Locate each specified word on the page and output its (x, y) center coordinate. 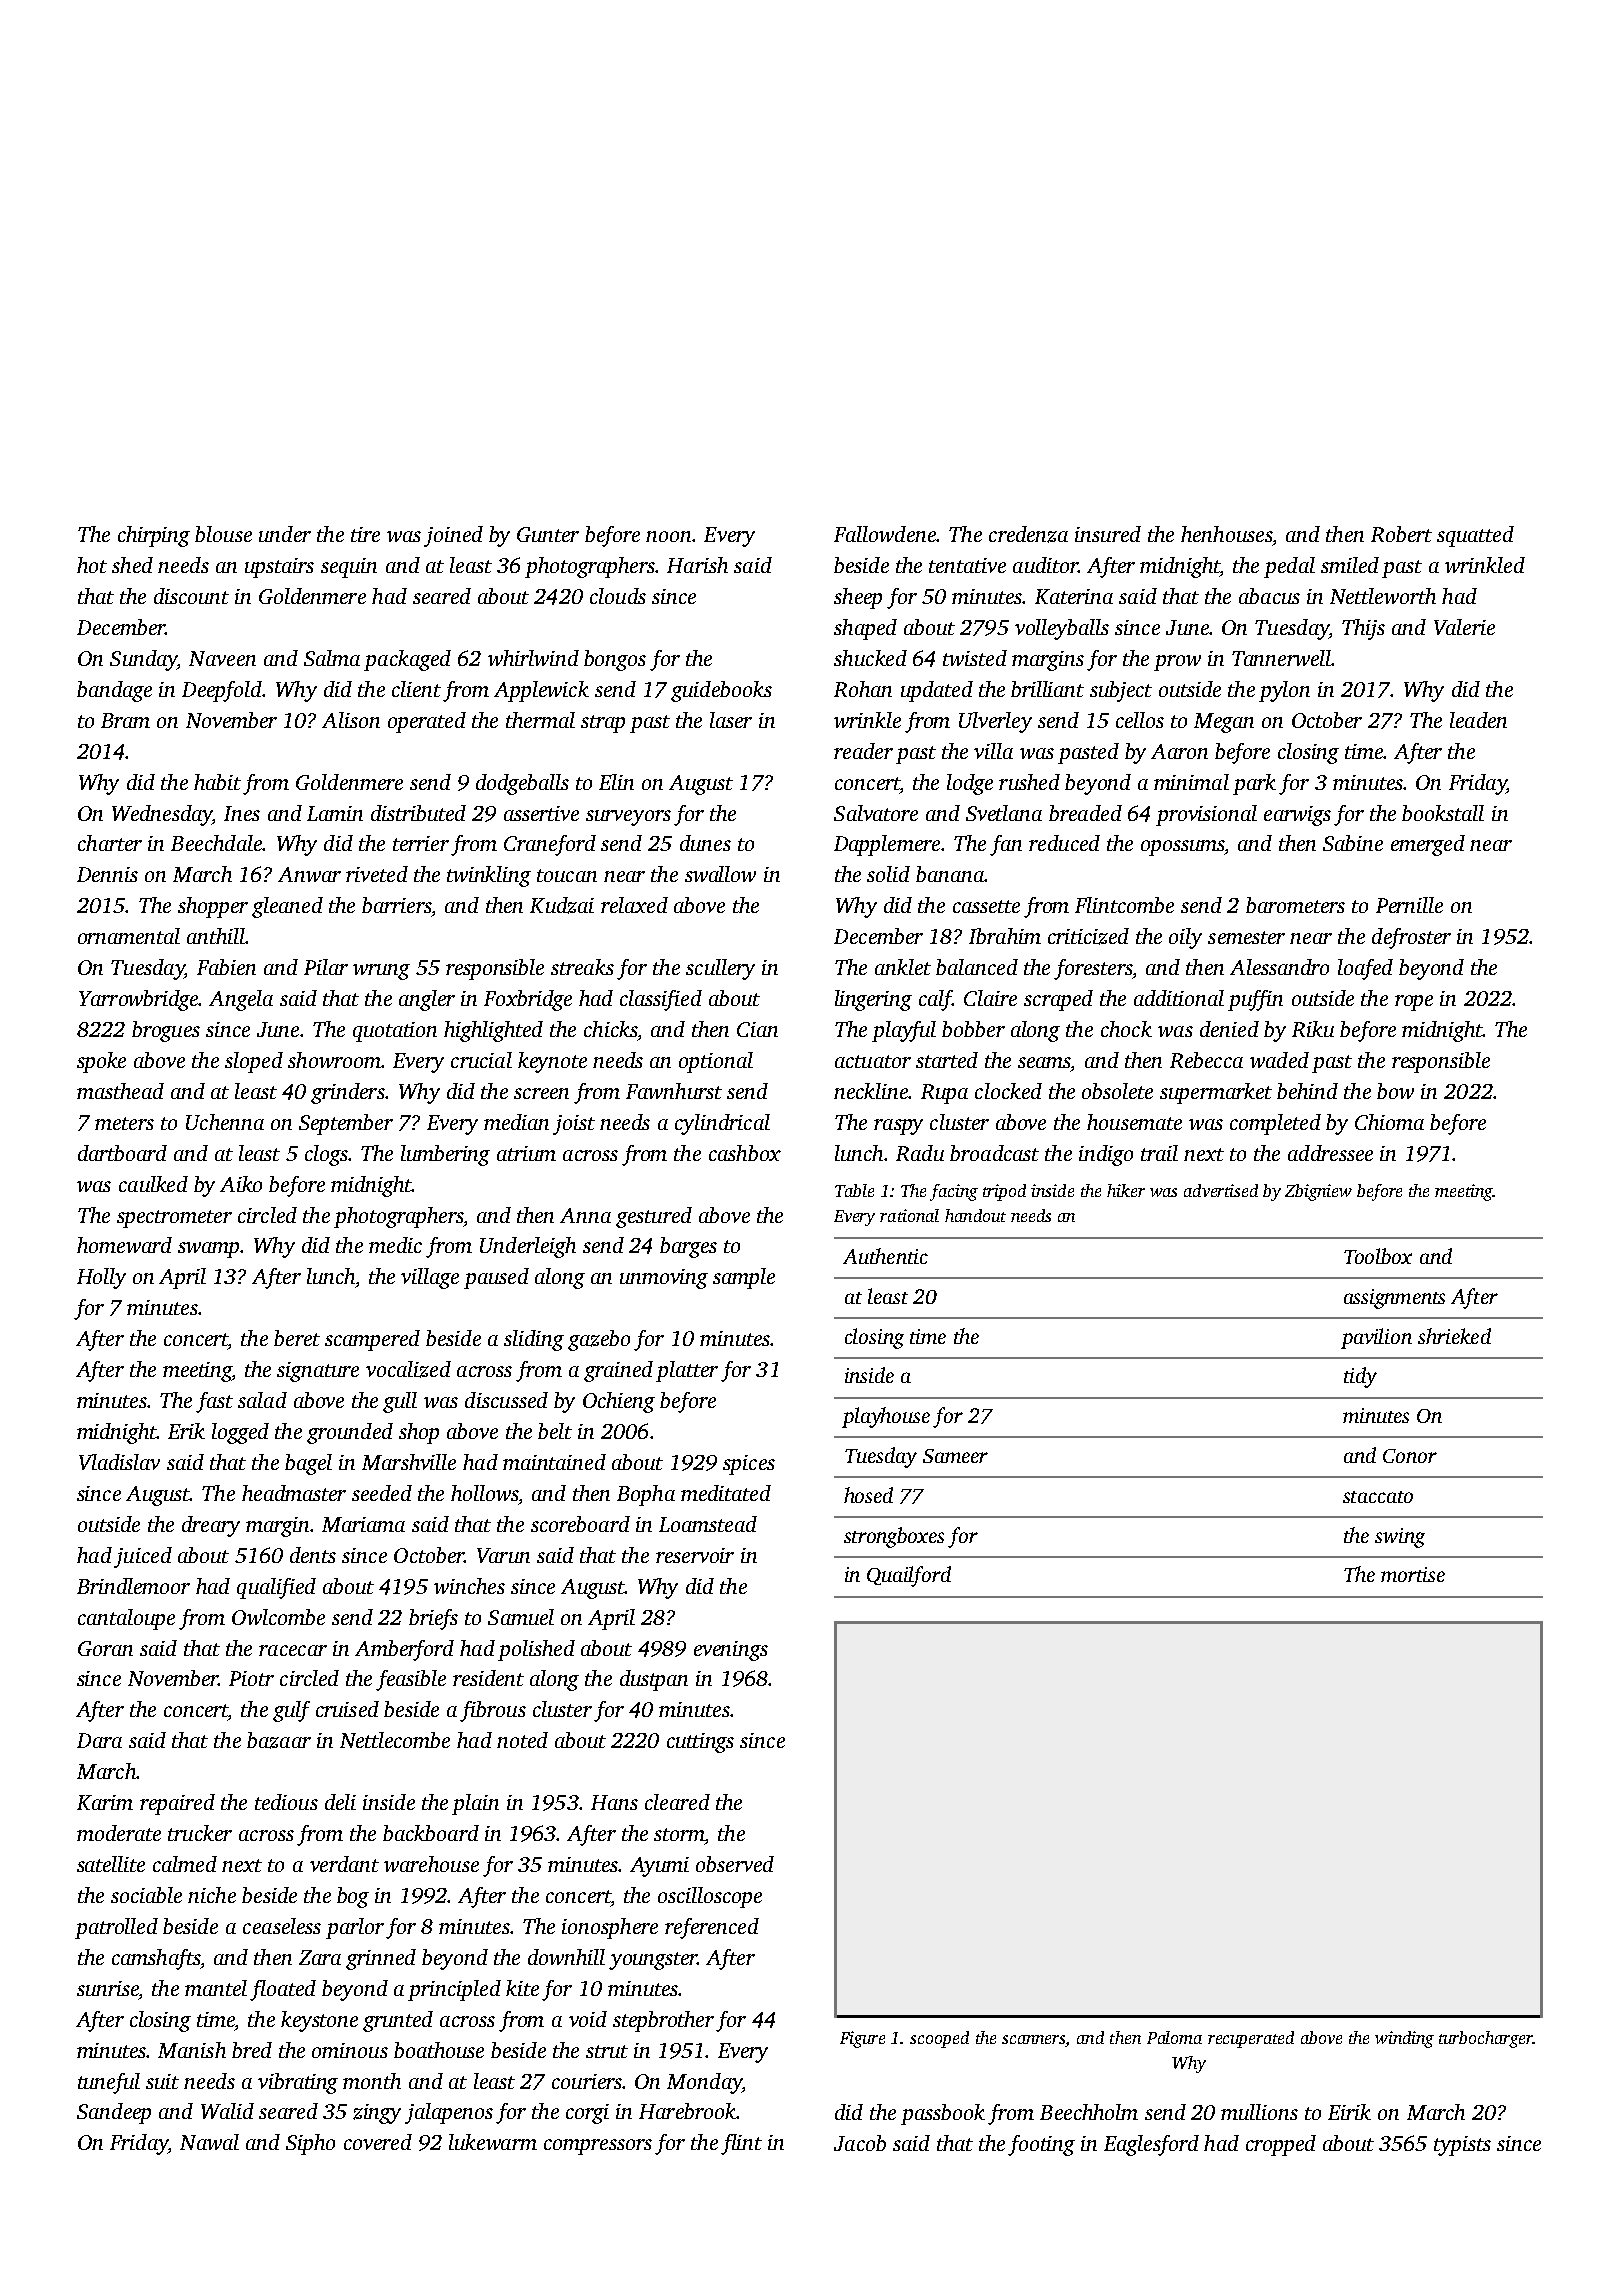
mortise (1413, 1574)
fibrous (493, 1711)
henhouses (1226, 534)
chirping (154, 536)
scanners (1033, 2039)
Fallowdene (885, 534)
